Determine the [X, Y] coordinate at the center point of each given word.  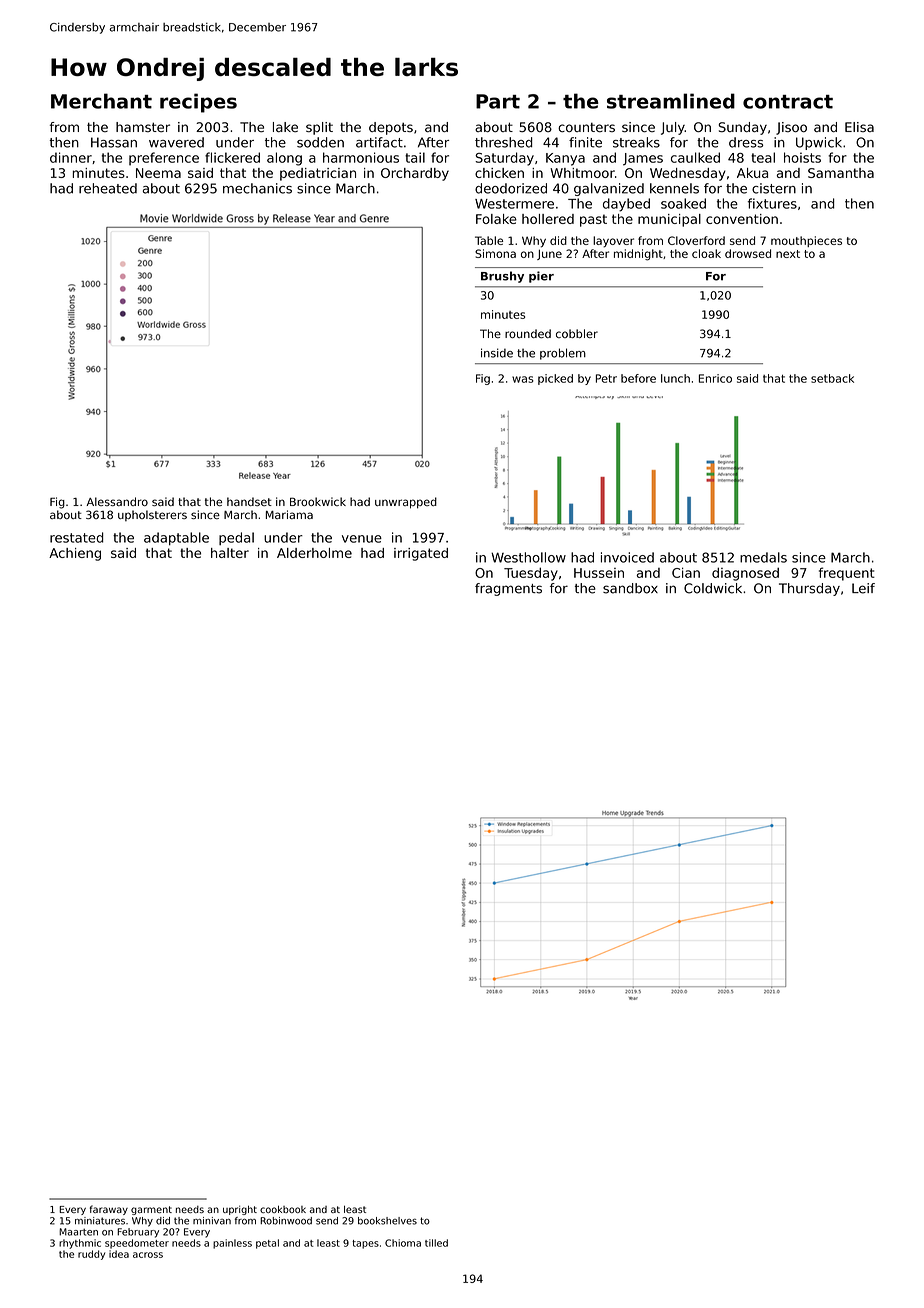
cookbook [283, 1209]
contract [788, 102]
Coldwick [713, 588]
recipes [198, 103]
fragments [508, 589]
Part [498, 101]
